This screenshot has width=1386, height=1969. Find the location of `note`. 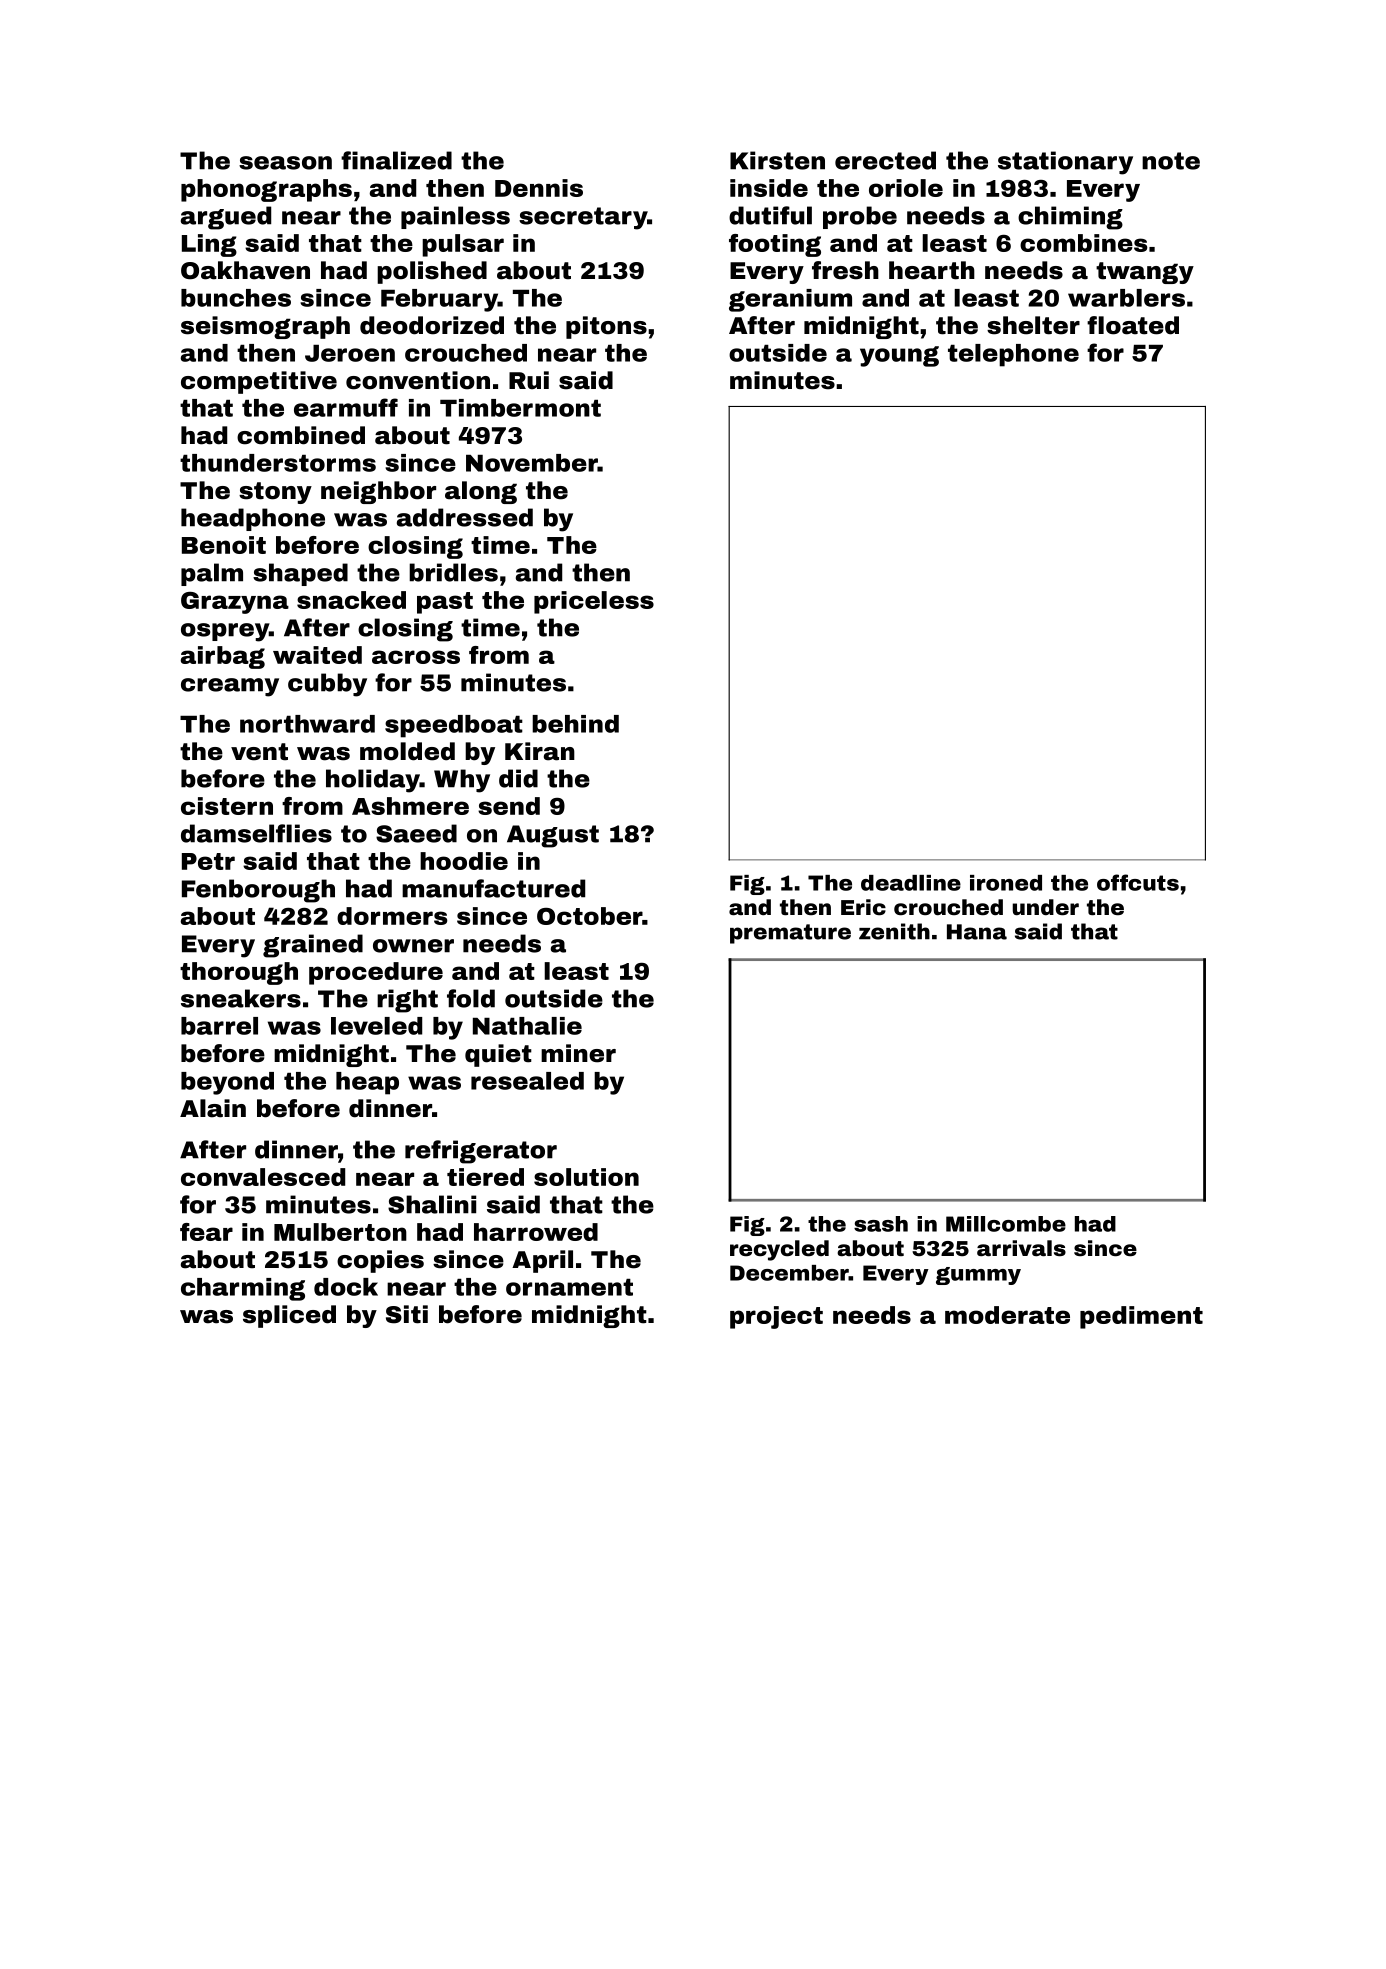

note is located at coordinates (1171, 161).
